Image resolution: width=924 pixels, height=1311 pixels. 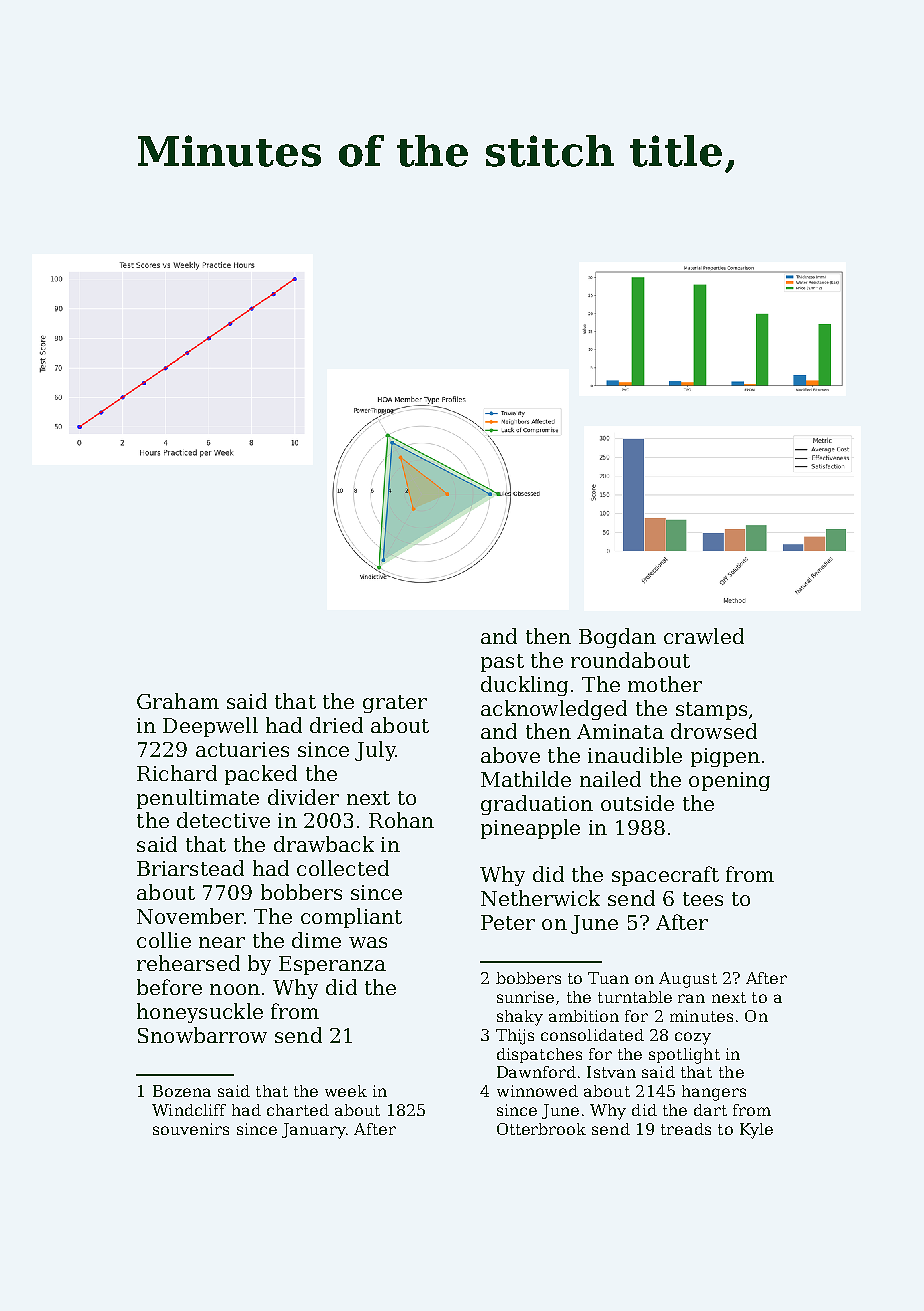 I want to click on Mathilde, so click(x=526, y=779).
